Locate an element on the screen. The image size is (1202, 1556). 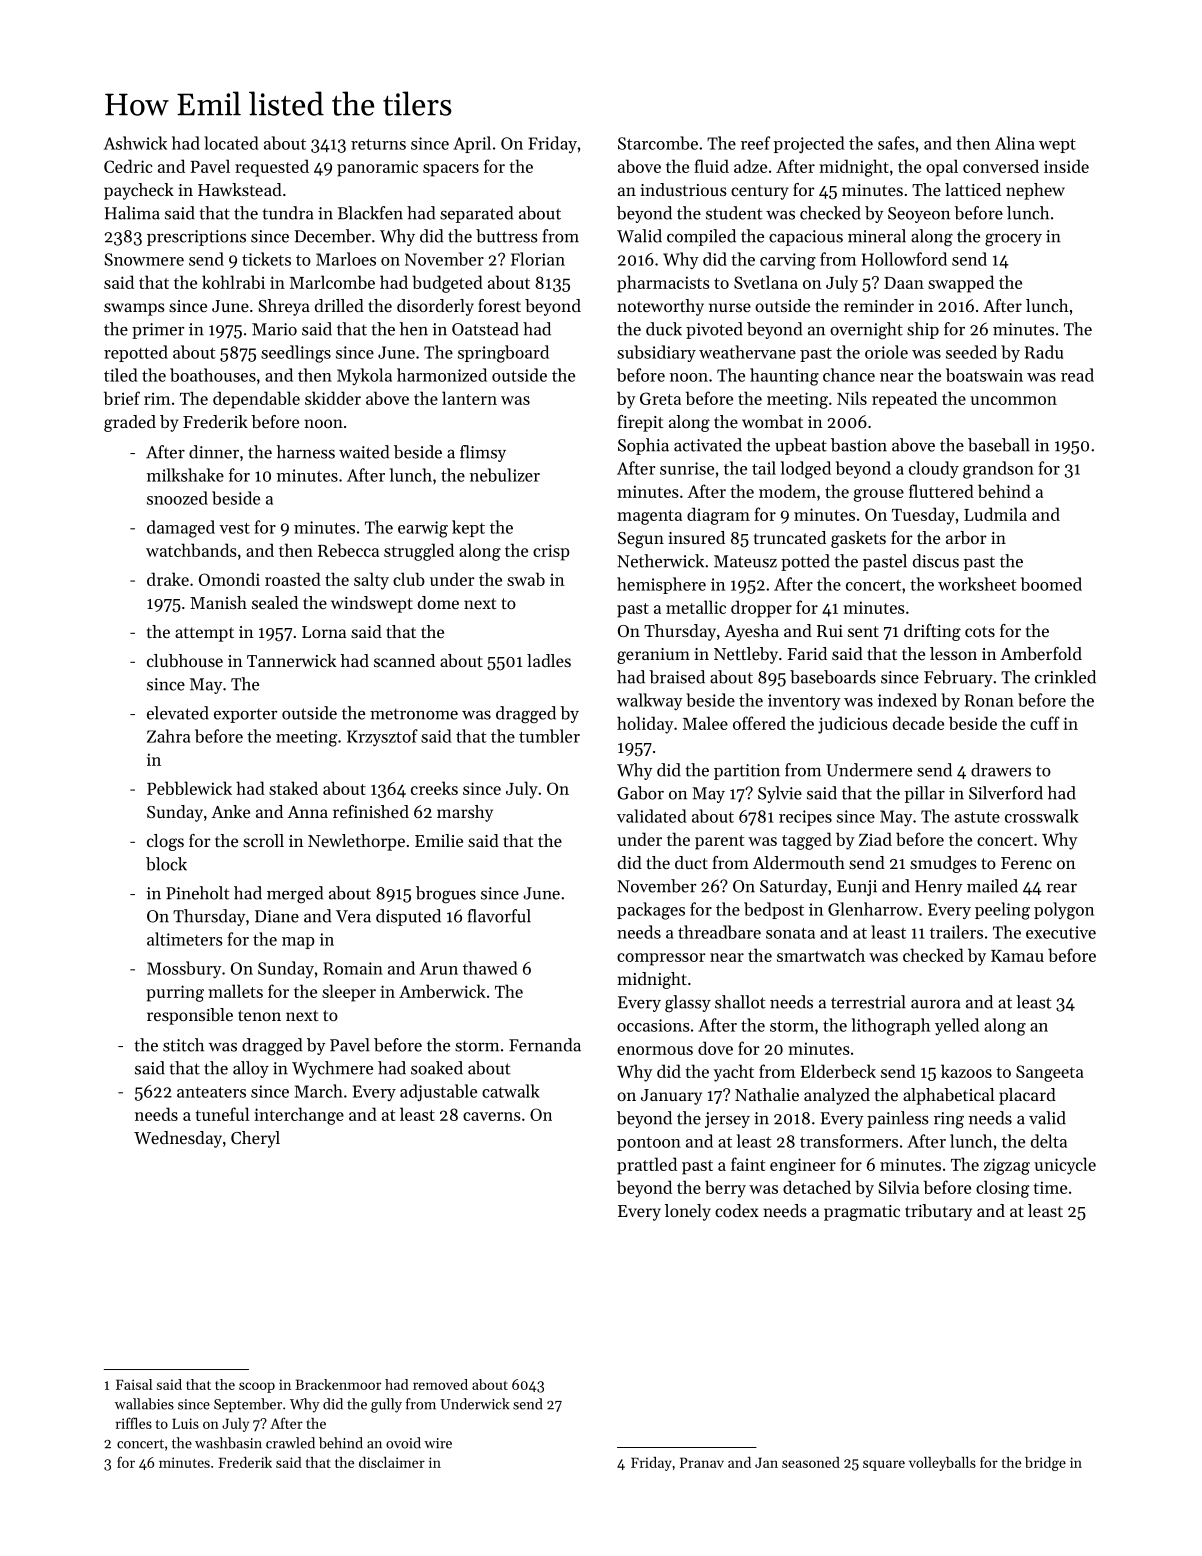
Netherwick is located at coordinates (660, 561).
